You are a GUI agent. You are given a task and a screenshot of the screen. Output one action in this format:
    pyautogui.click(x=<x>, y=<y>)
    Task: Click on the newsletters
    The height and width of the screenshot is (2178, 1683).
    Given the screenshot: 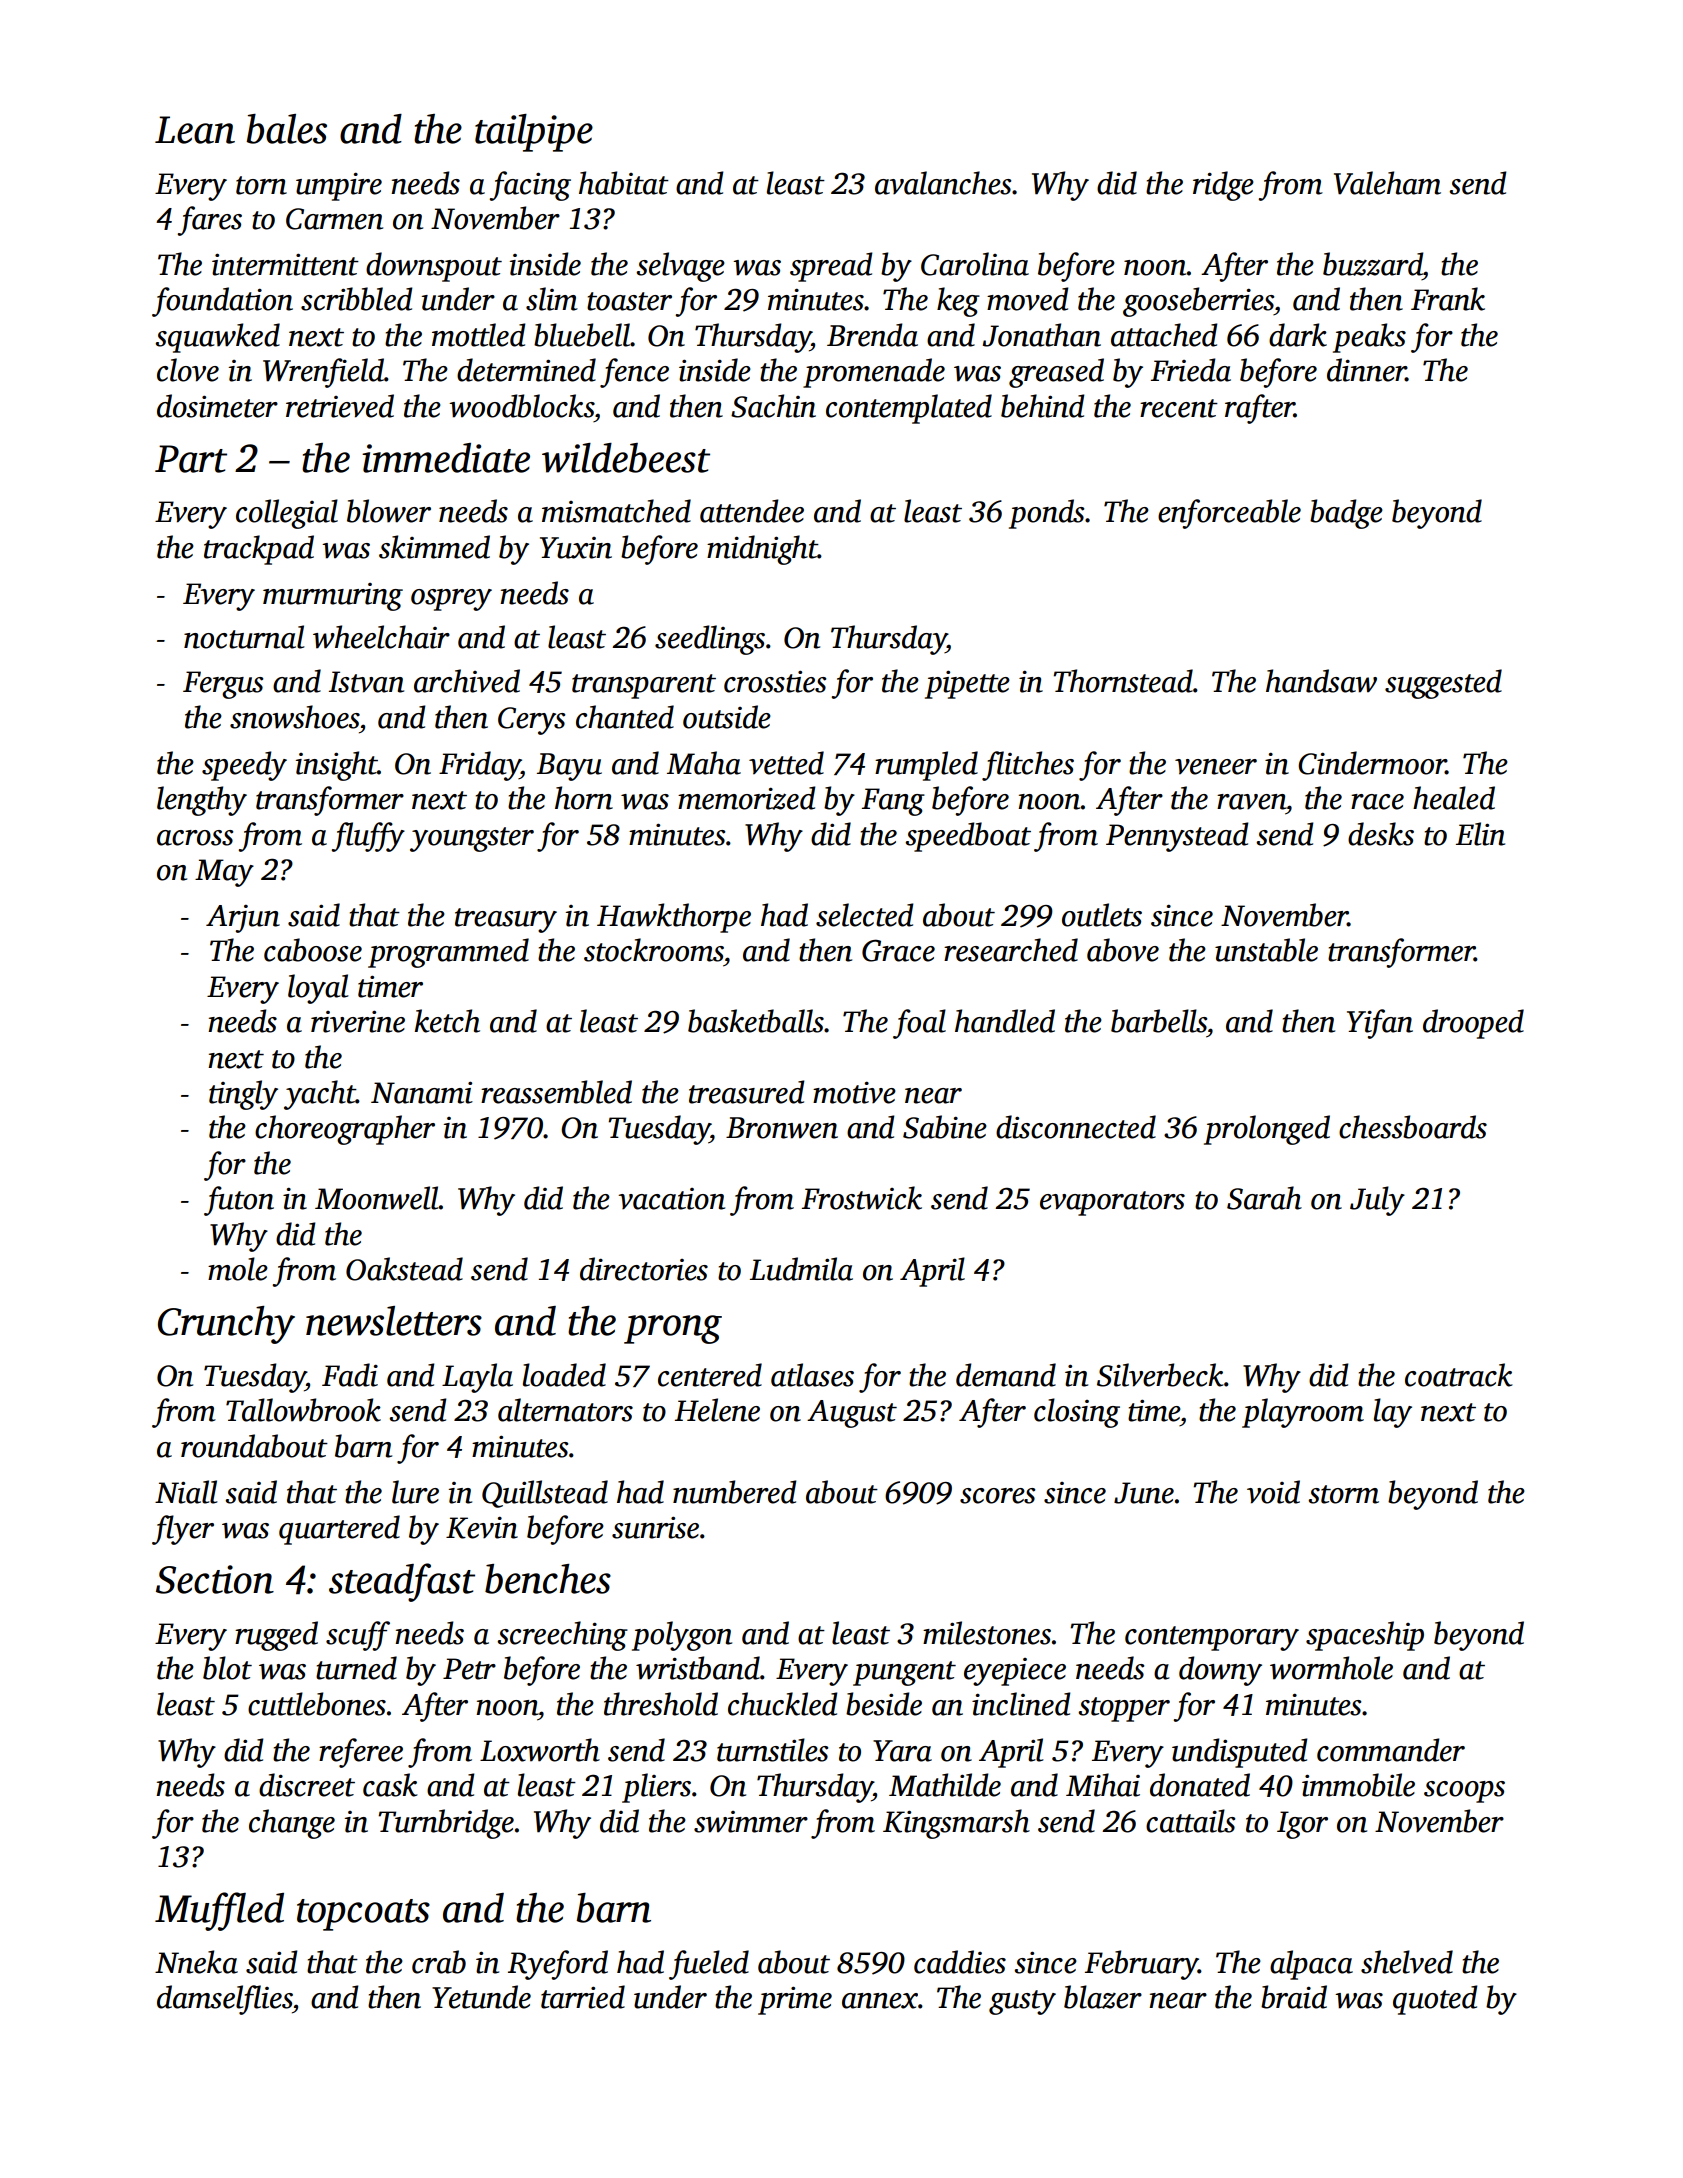 What is the action you would take?
    pyautogui.click(x=394, y=1321)
